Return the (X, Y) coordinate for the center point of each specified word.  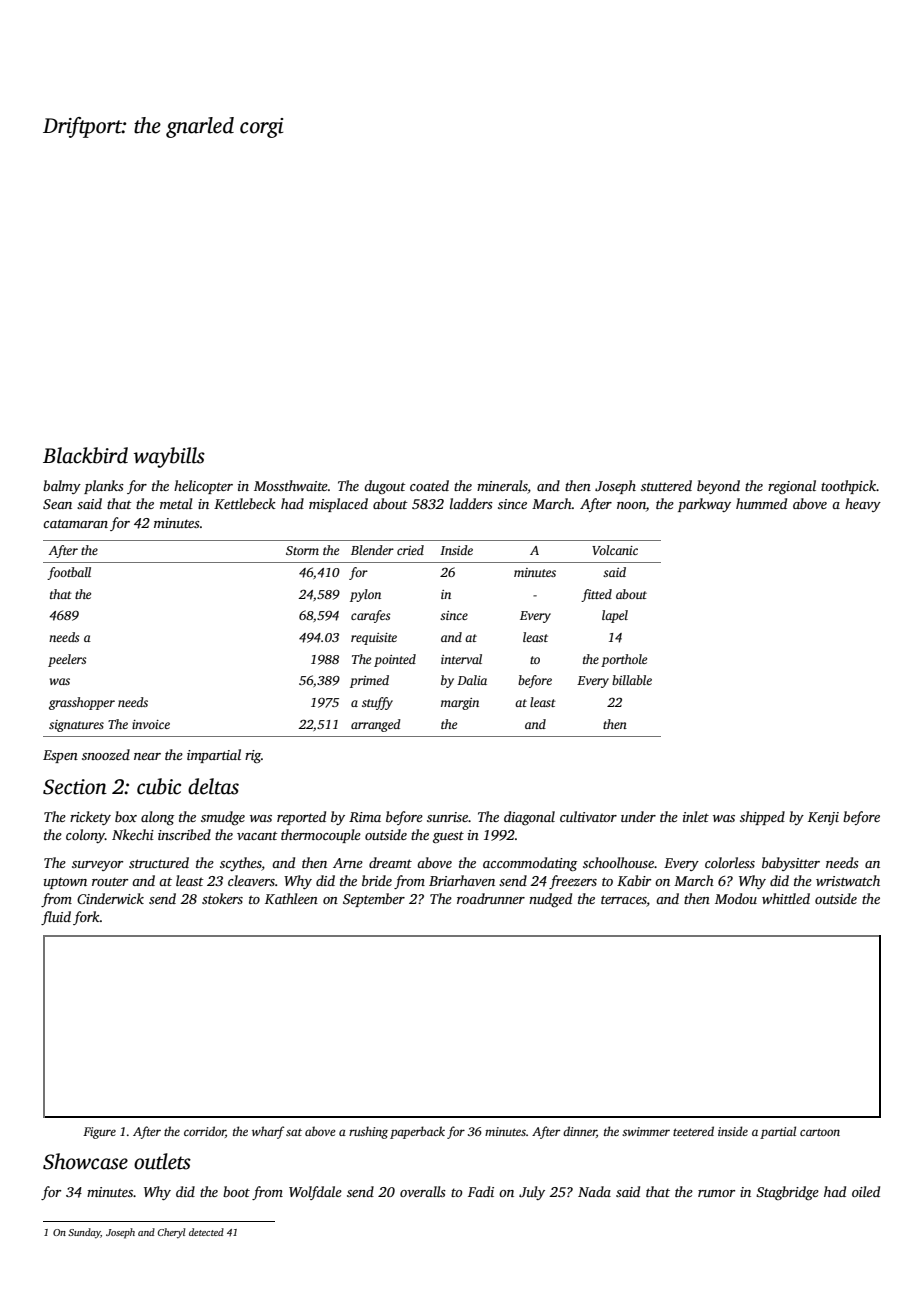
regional (792, 487)
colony (85, 836)
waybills (169, 457)
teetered (693, 1131)
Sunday (84, 1233)
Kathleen (291, 898)
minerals (502, 487)
